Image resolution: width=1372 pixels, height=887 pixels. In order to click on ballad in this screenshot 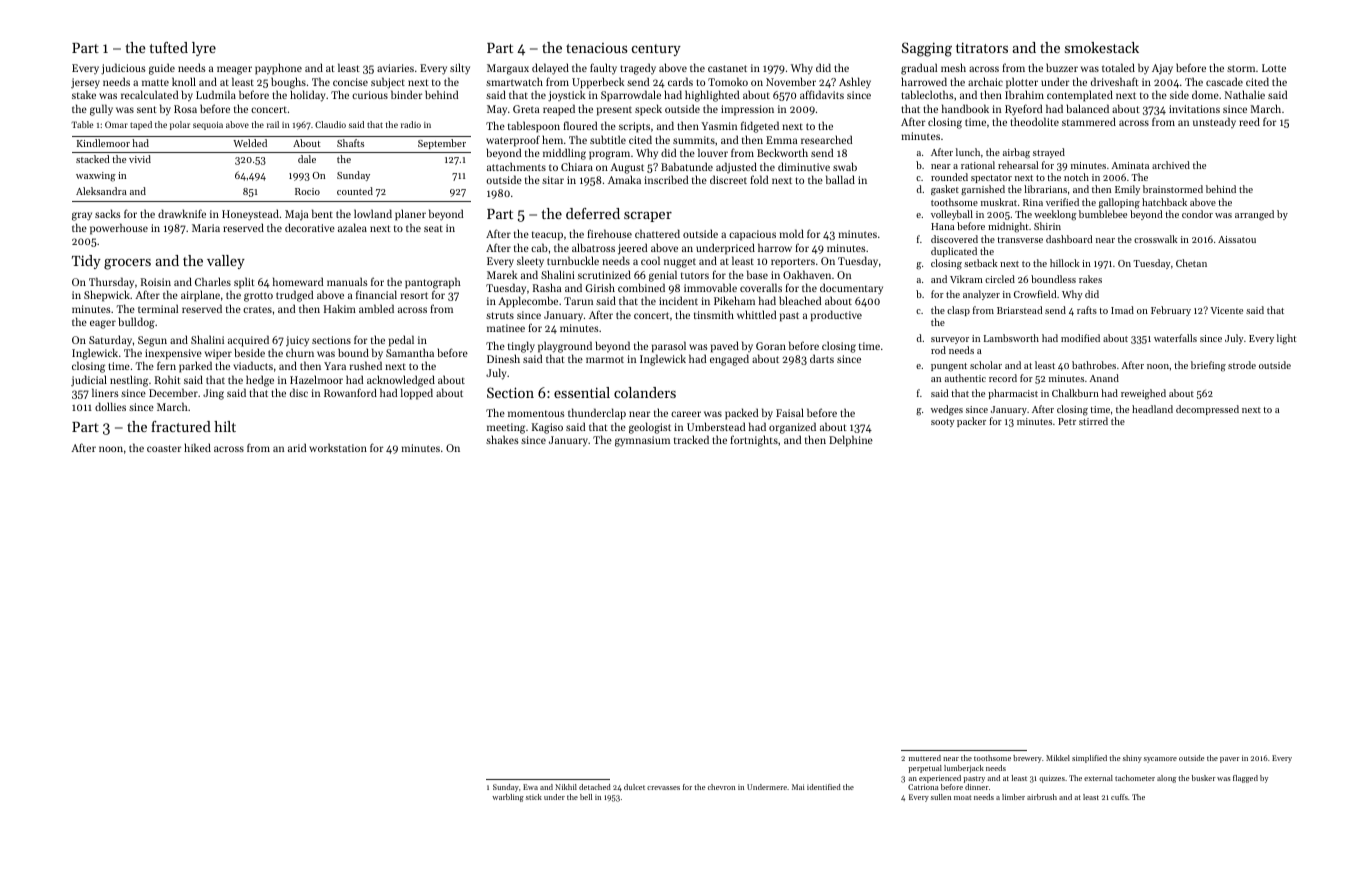, I will do `click(840, 179)`.
